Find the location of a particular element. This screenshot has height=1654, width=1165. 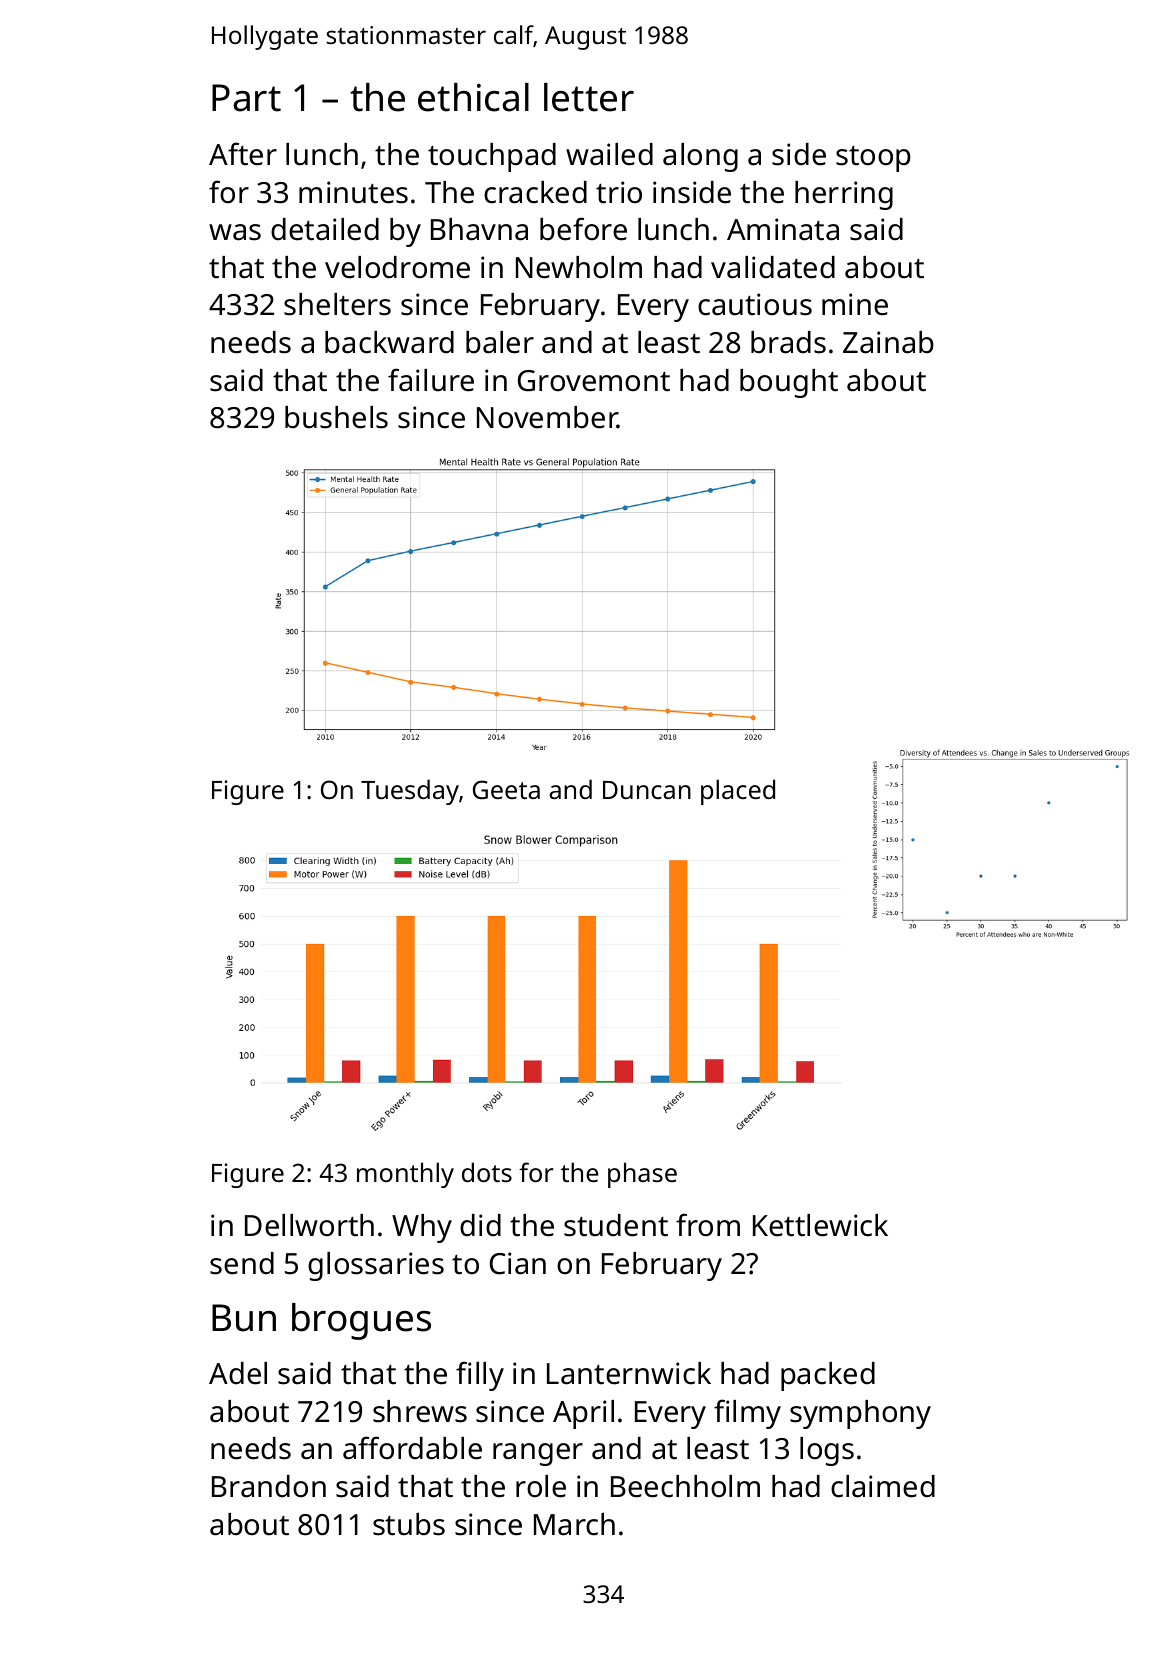

stoop is located at coordinates (873, 159).
